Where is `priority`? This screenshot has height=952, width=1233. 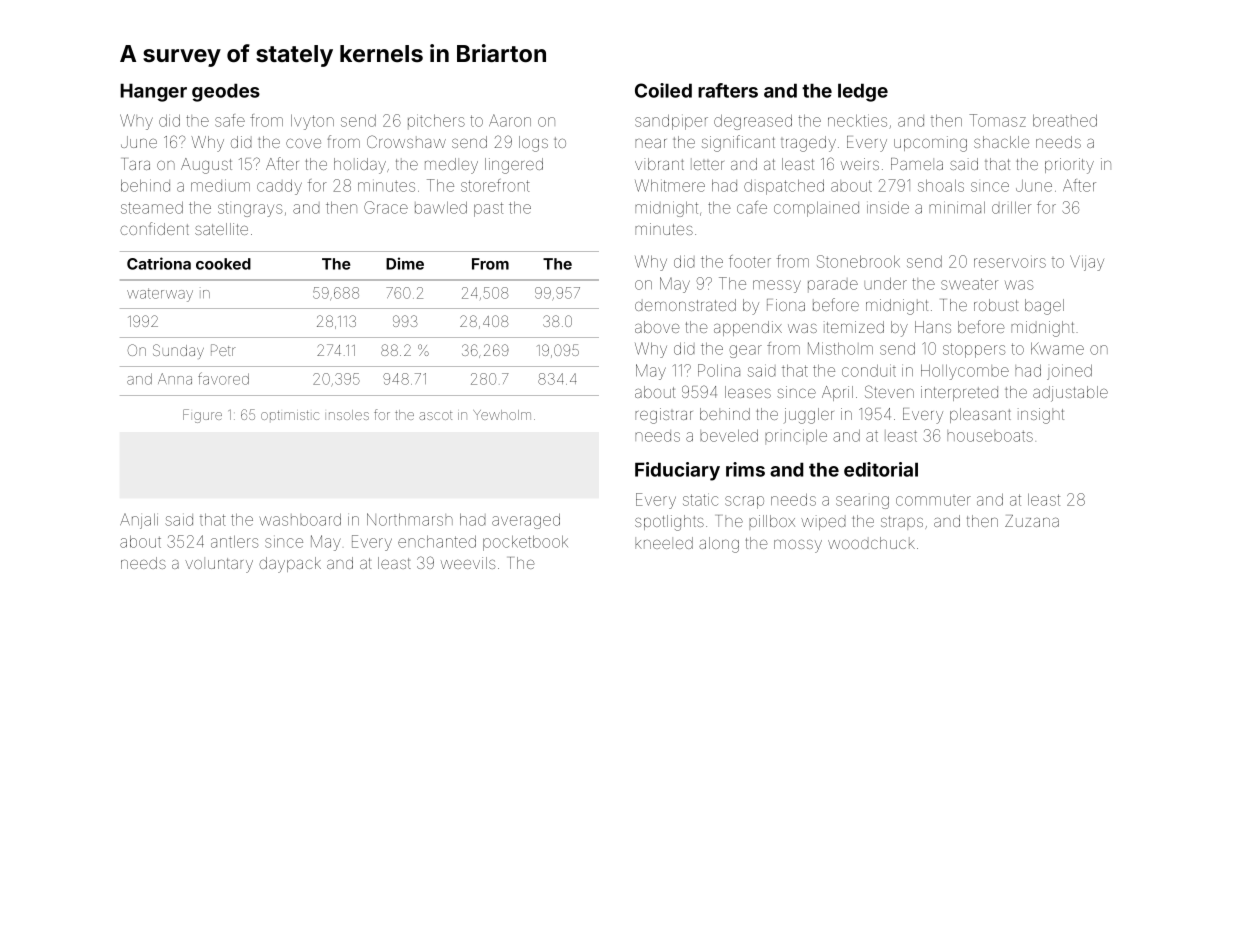 priority is located at coordinates (1069, 166).
